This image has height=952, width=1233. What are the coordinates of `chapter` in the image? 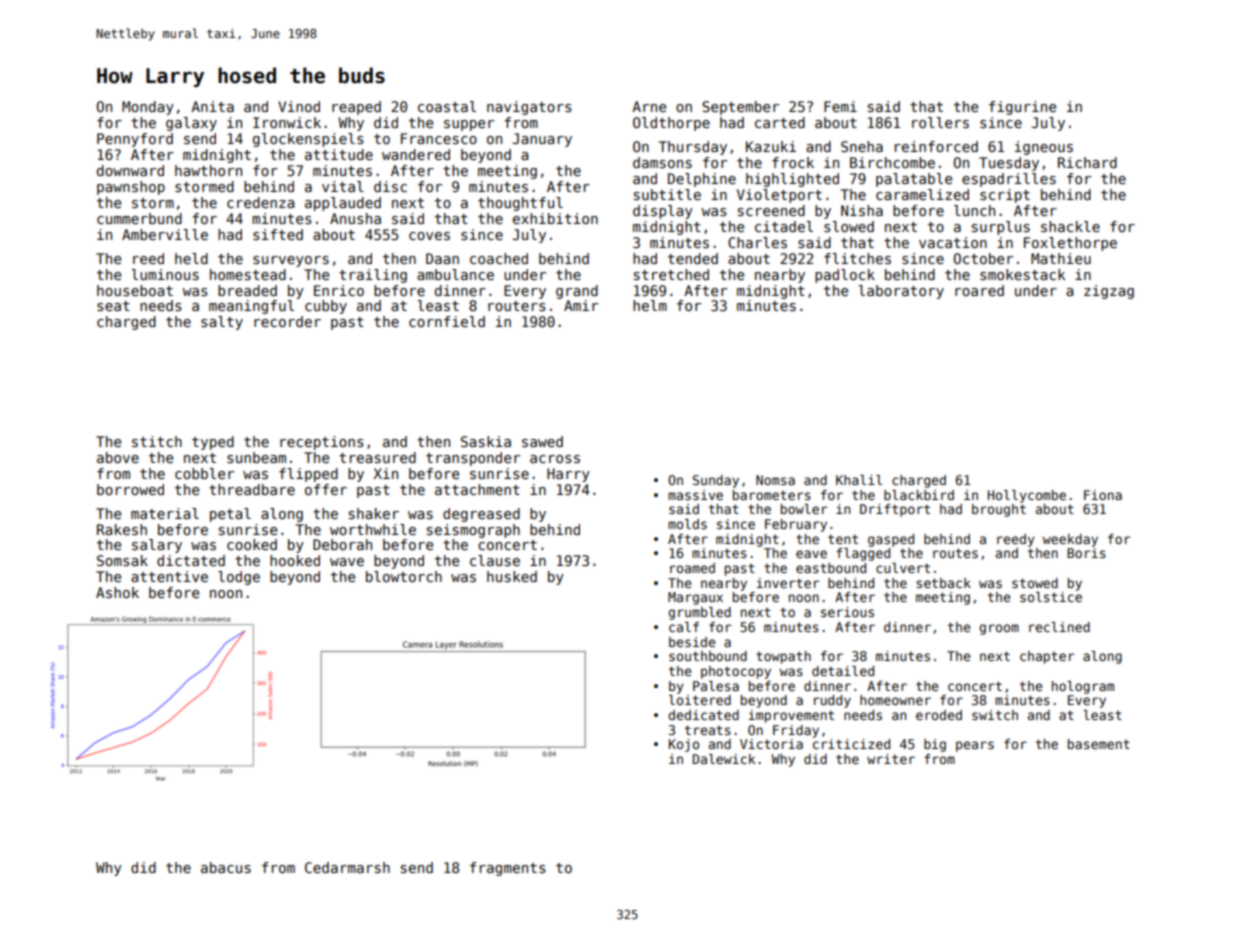 It's located at (1047, 657).
